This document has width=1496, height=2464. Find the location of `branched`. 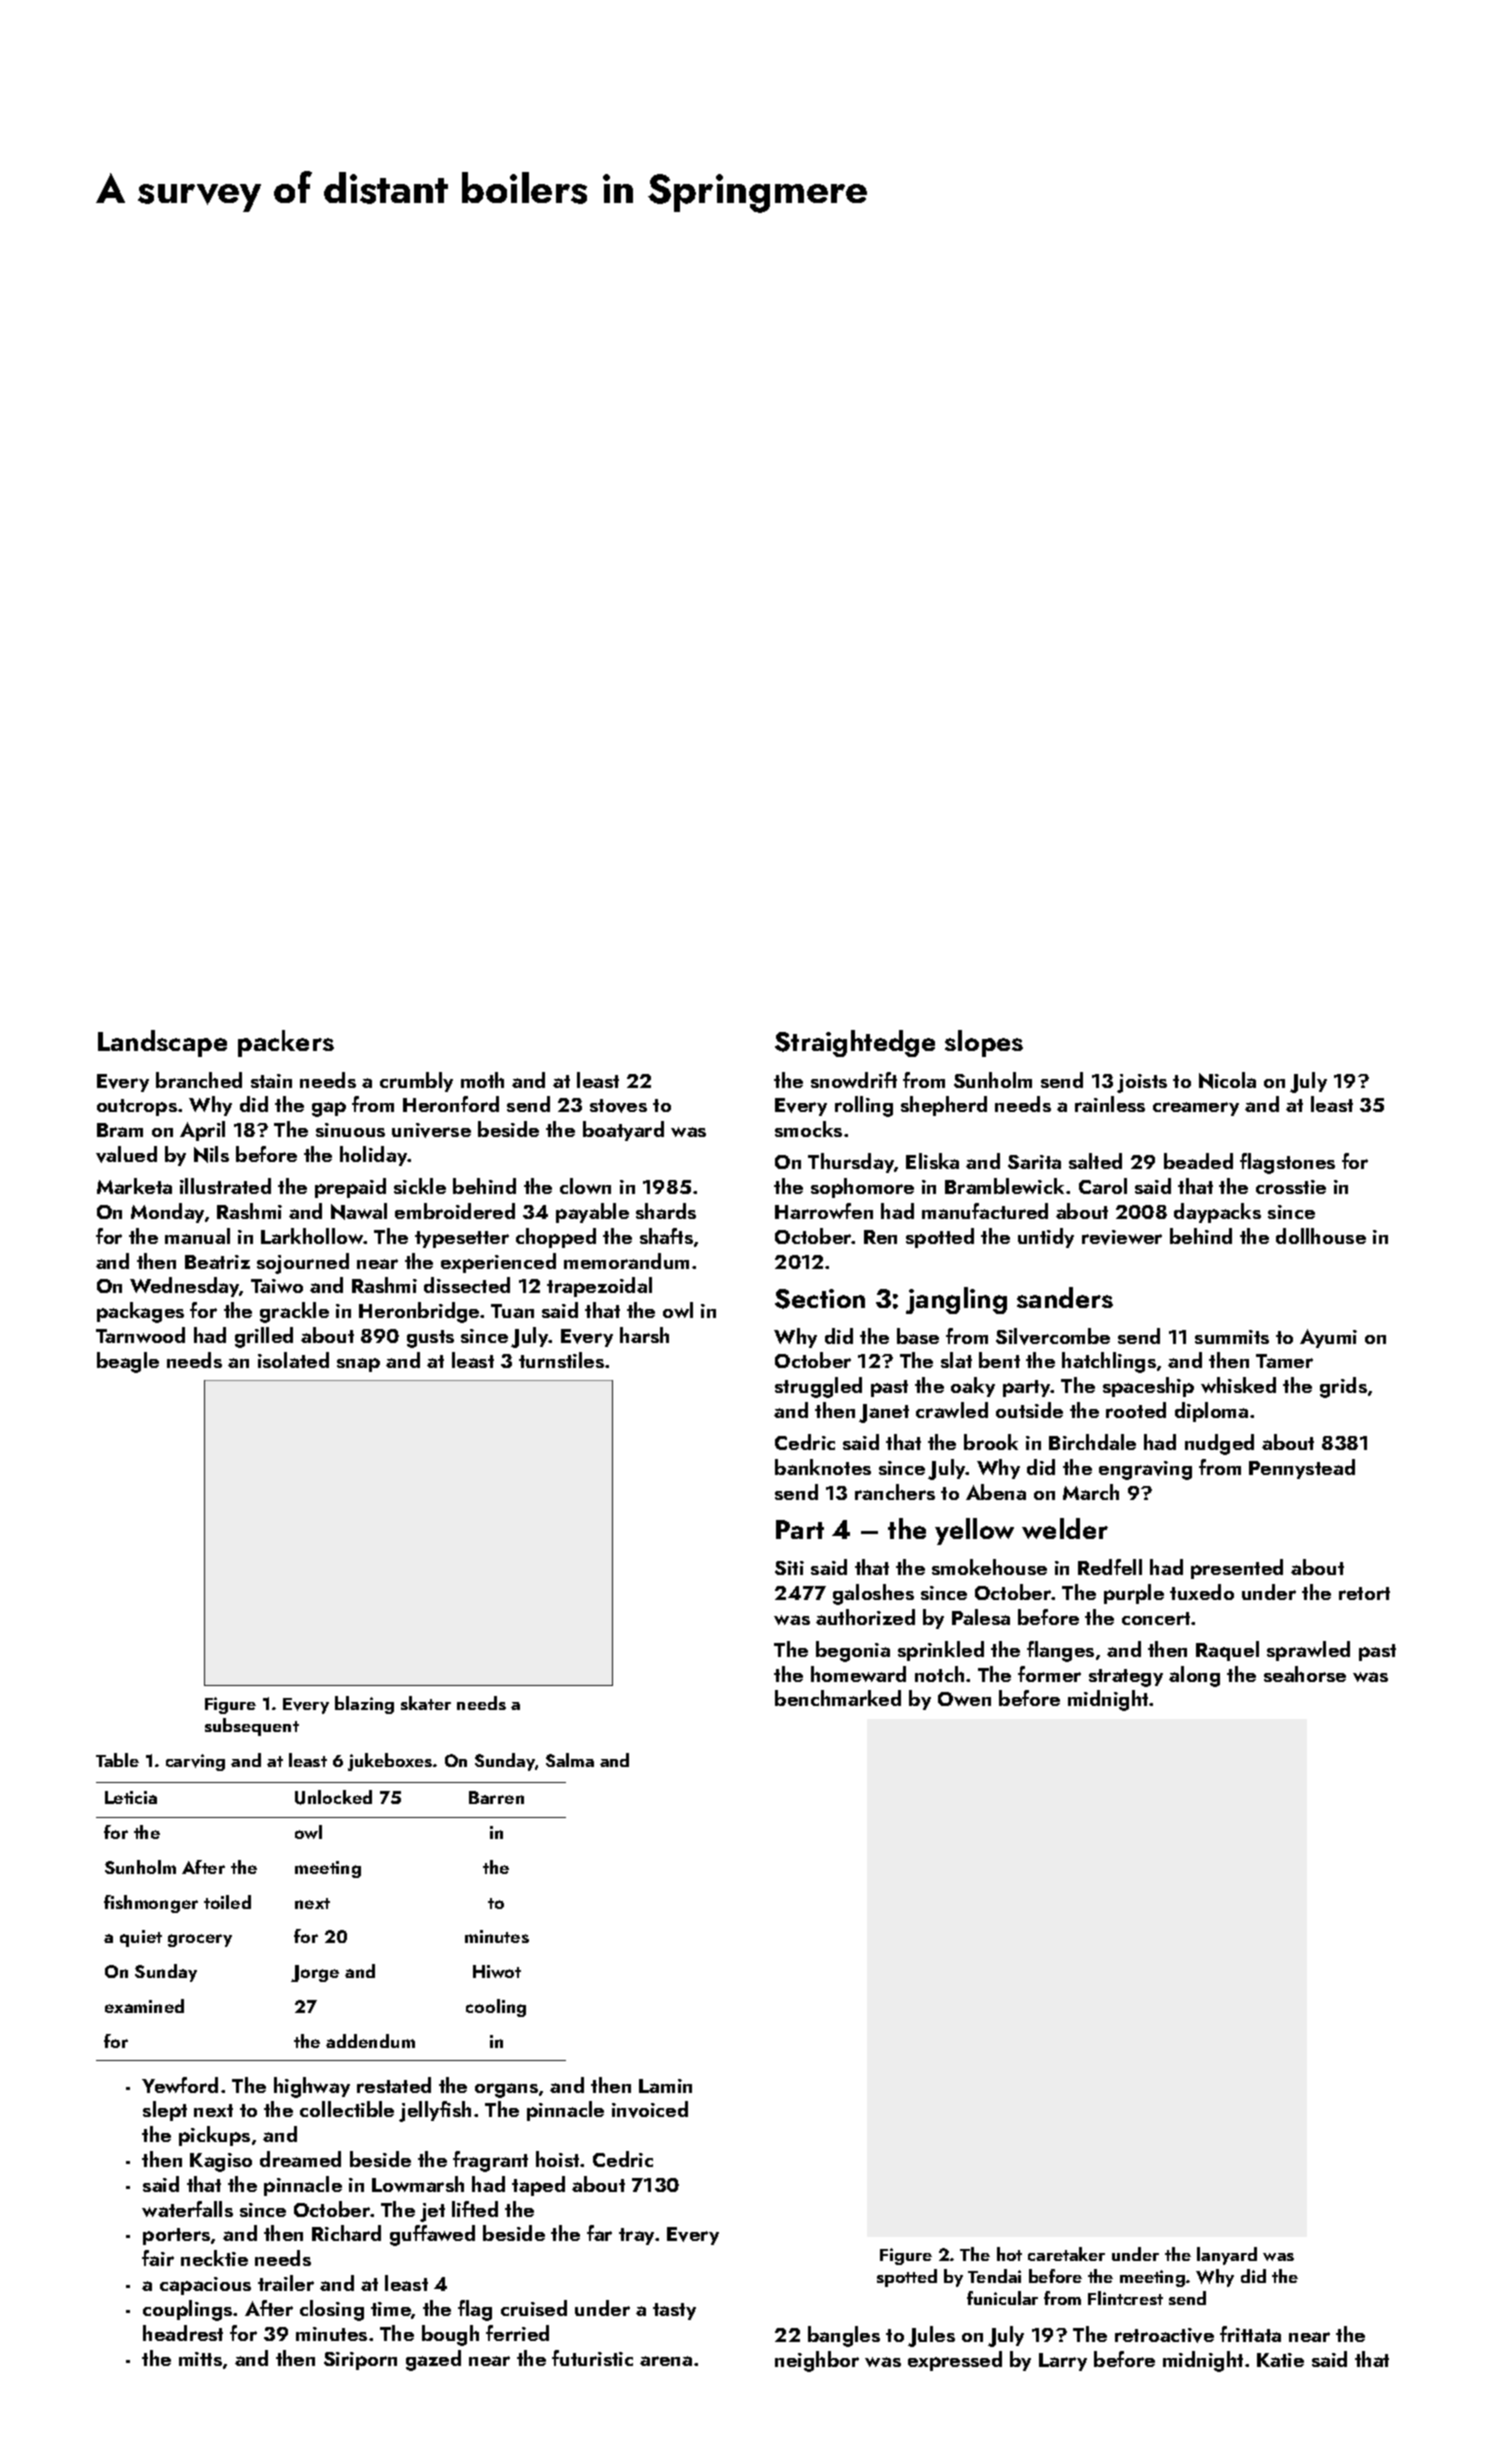

branched is located at coordinates (199, 1080).
